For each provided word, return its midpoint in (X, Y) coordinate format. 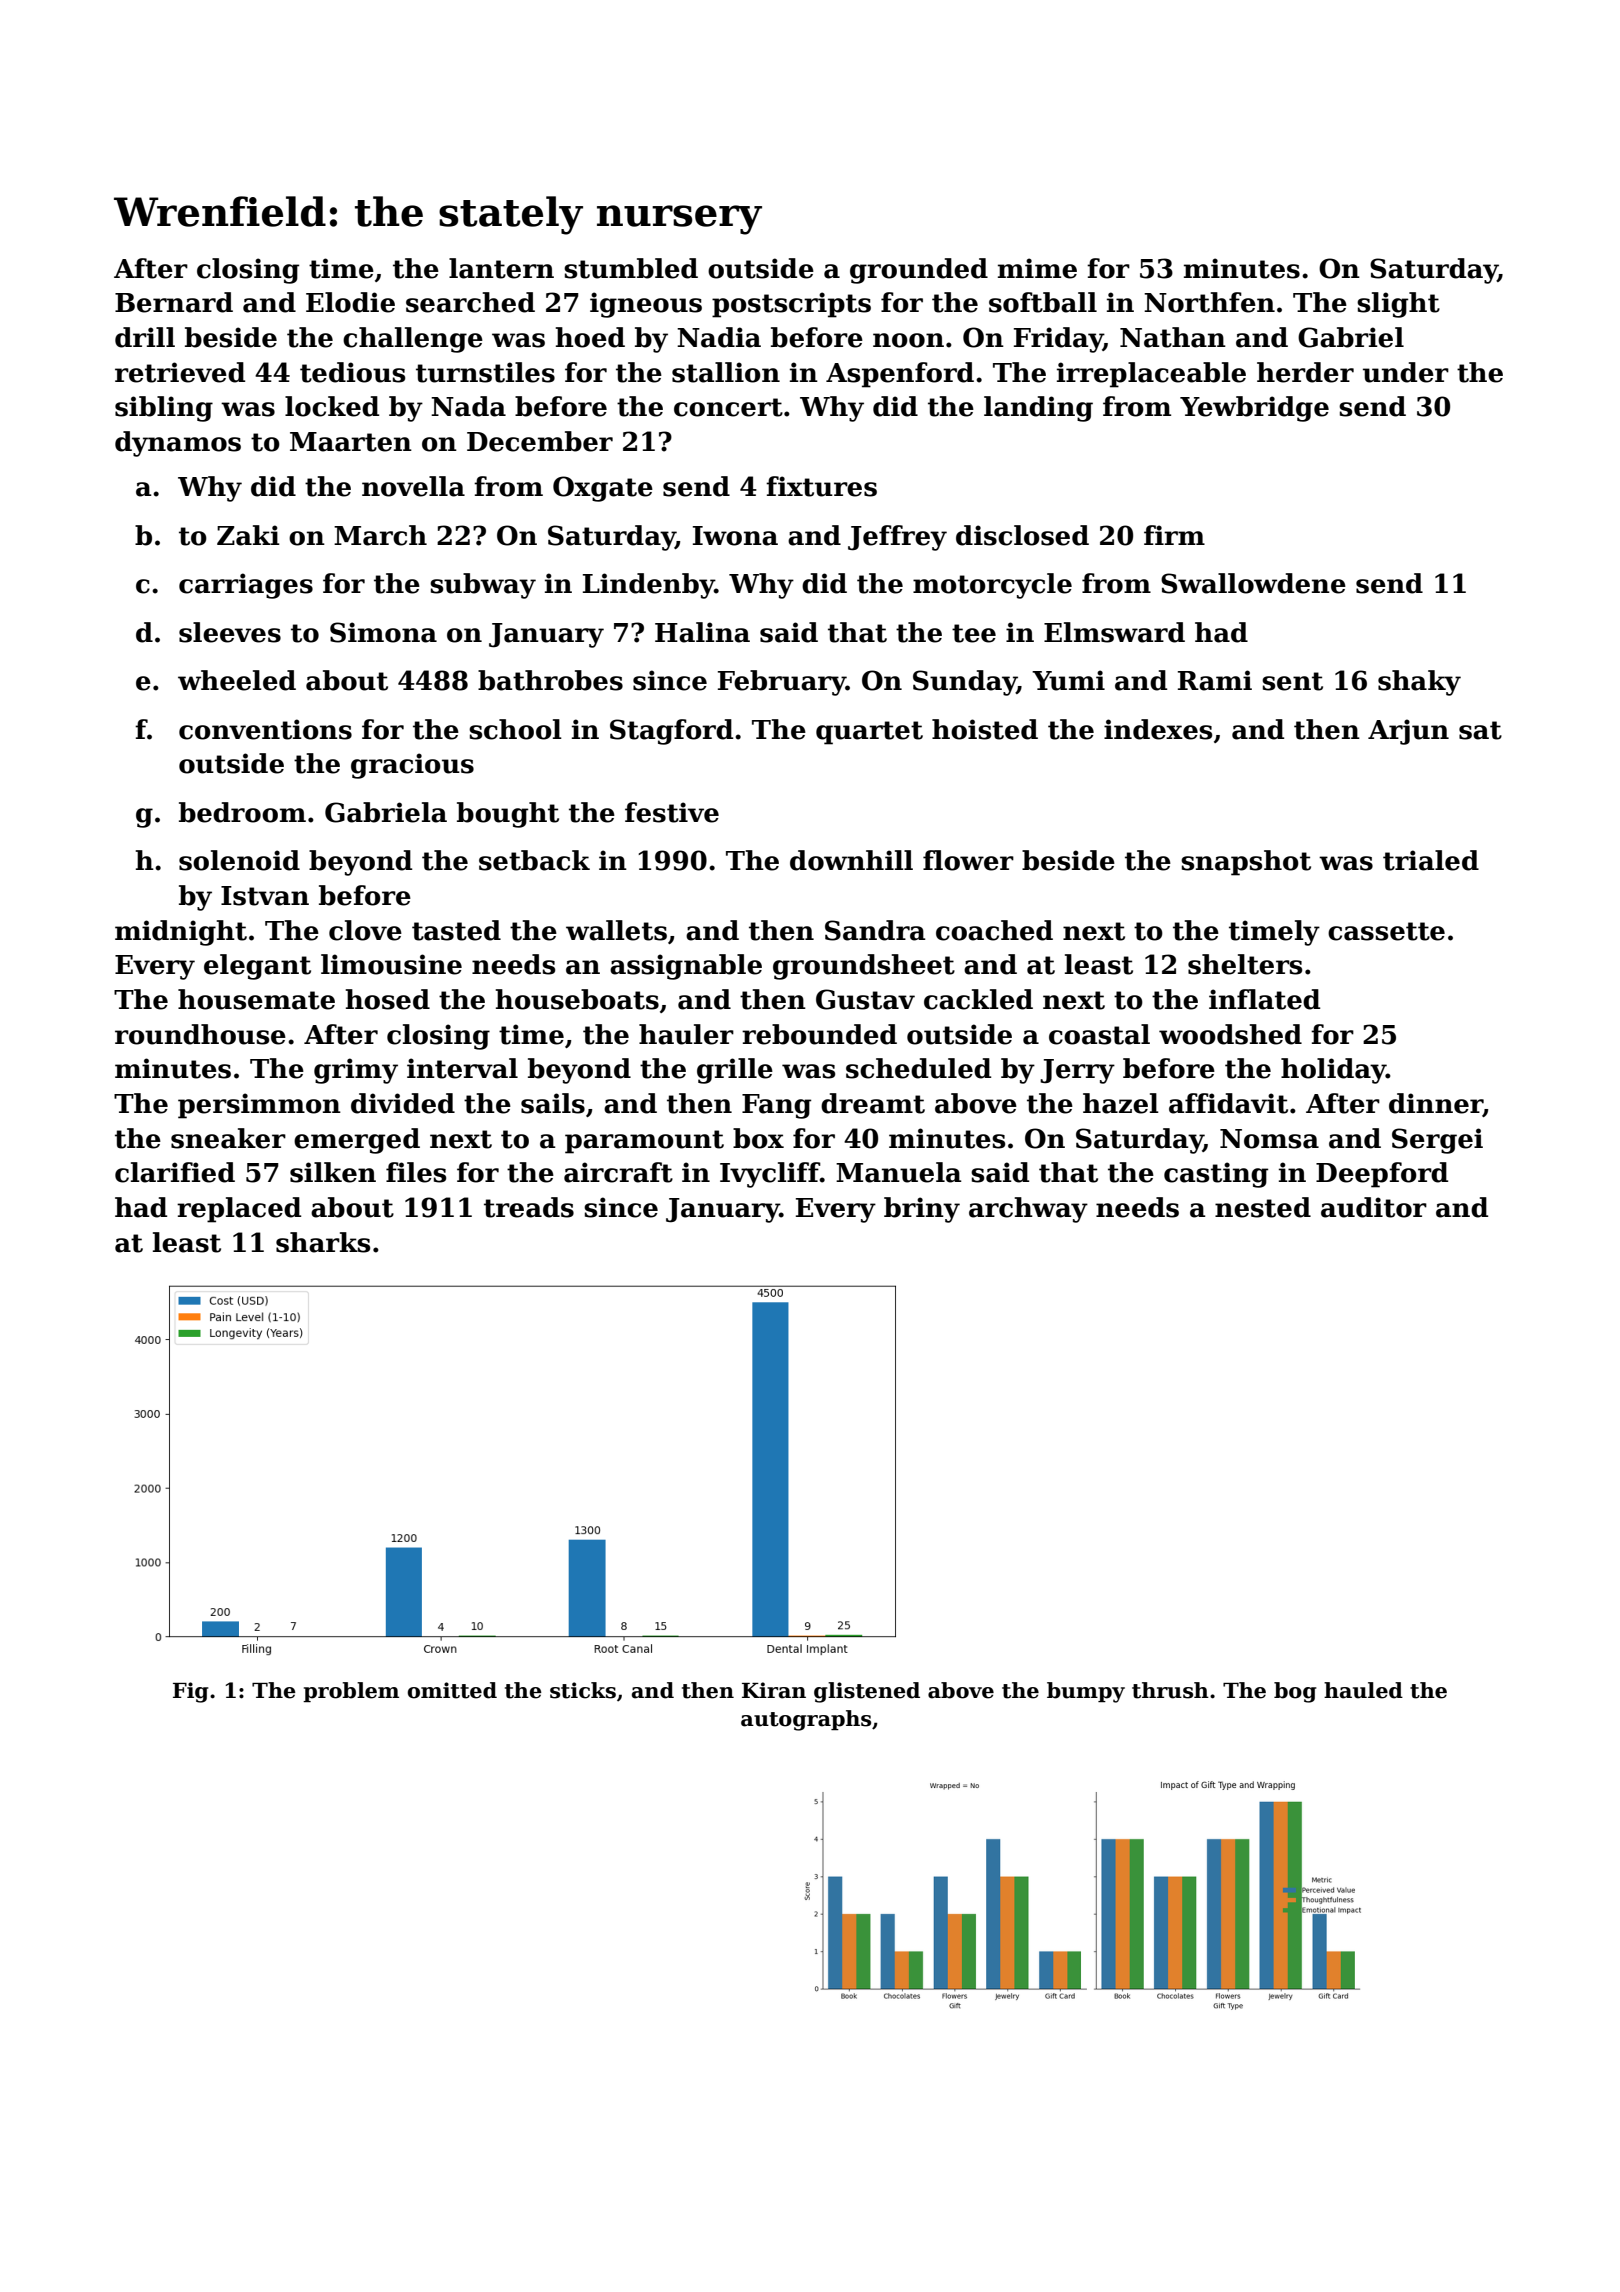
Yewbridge (1254, 409)
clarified (175, 1172)
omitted (452, 1690)
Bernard (174, 302)
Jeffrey (897, 538)
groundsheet (864, 967)
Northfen (1209, 302)
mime (1037, 268)
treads (529, 1207)
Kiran (774, 1690)
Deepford (1382, 1175)
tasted (456, 930)
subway (483, 586)
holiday (1333, 1071)
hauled (1363, 1690)
